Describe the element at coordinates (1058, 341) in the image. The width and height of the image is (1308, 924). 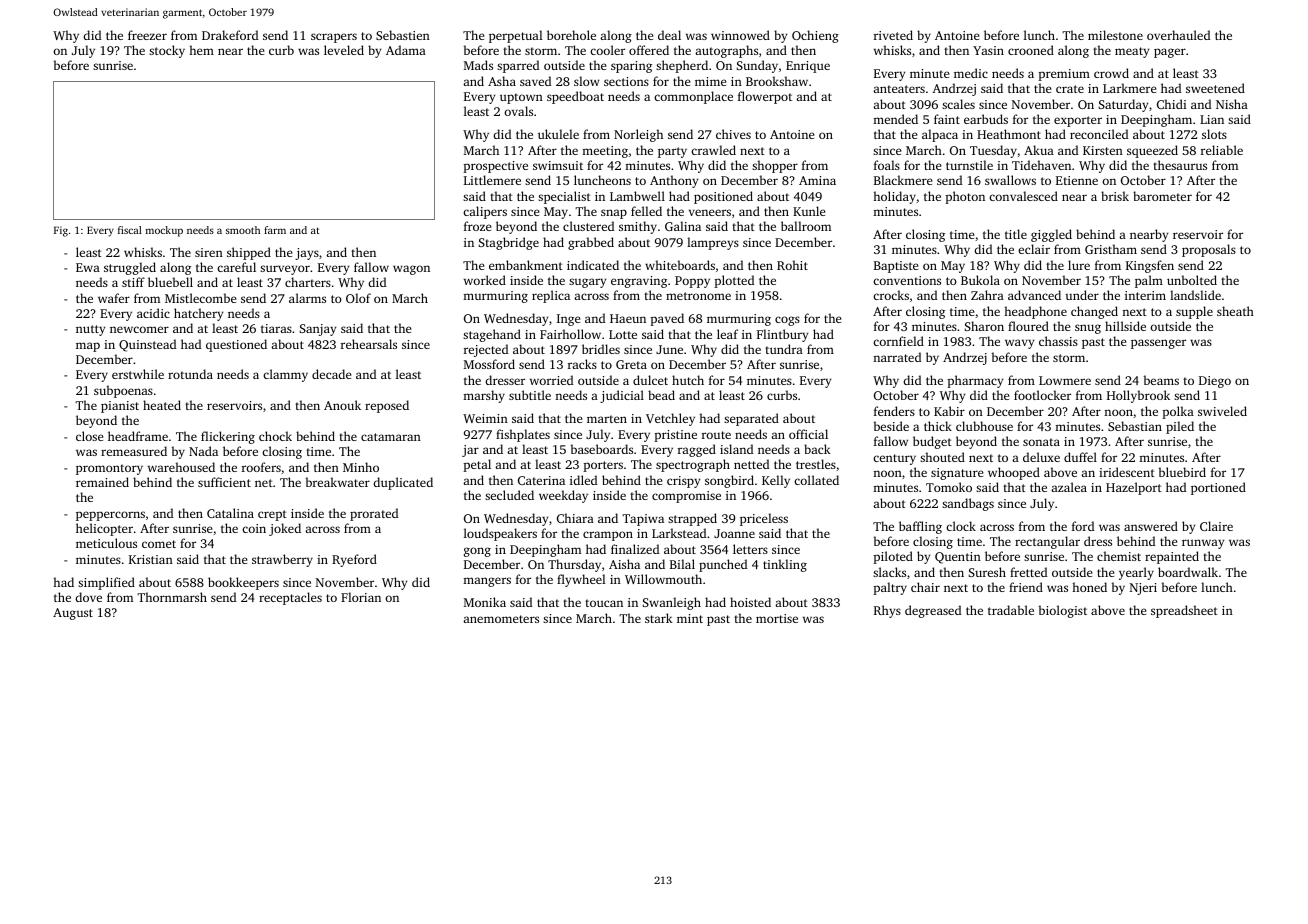
I see `chassis` at that location.
